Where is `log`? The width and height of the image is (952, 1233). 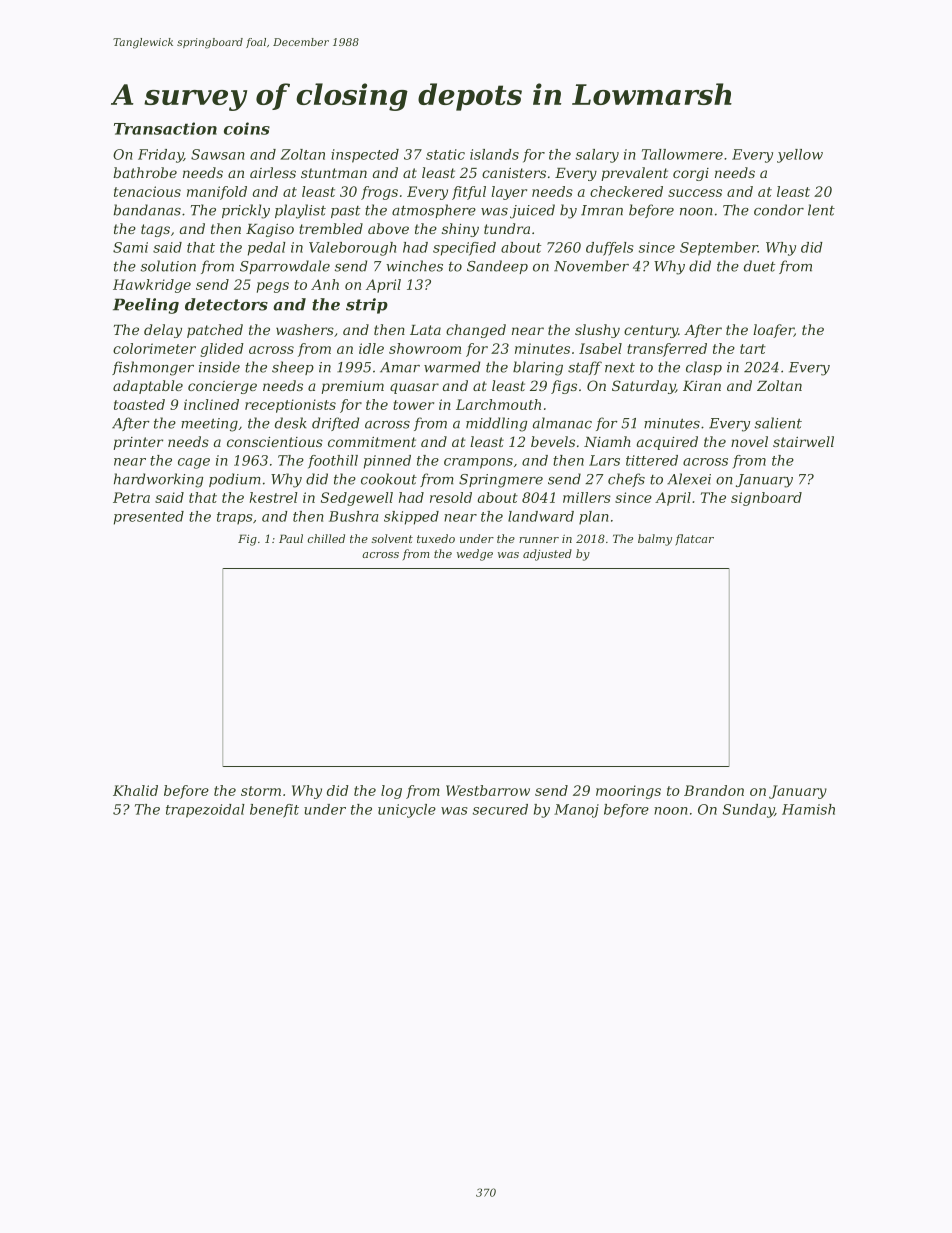
log is located at coordinates (391, 792).
